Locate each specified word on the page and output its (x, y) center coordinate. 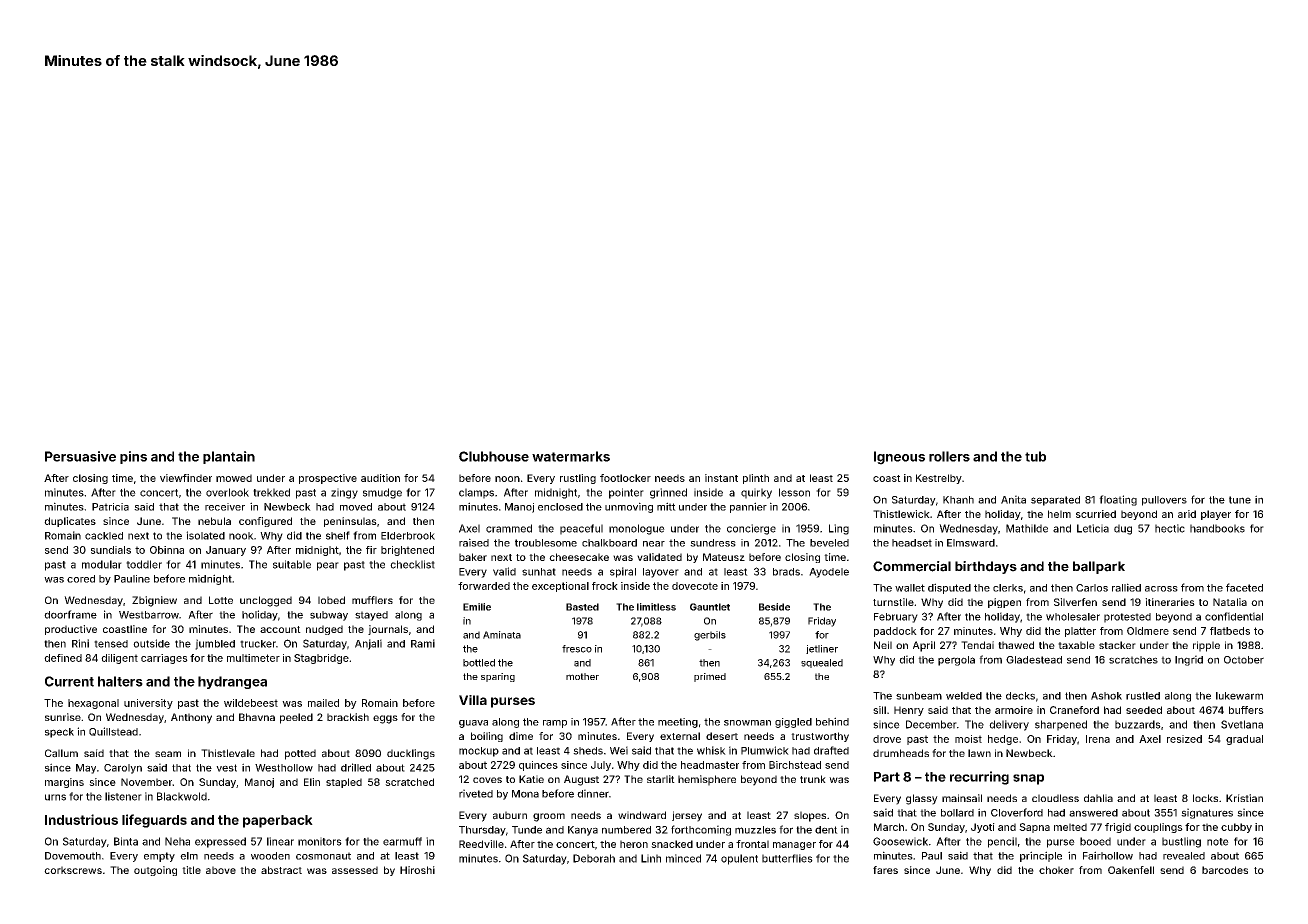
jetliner (822, 649)
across (1161, 589)
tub (1035, 456)
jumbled (215, 644)
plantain (229, 457)
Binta (126, 841)
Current (69, 681)
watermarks (571, 456)
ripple (1206, 646)
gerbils (710, 636)
